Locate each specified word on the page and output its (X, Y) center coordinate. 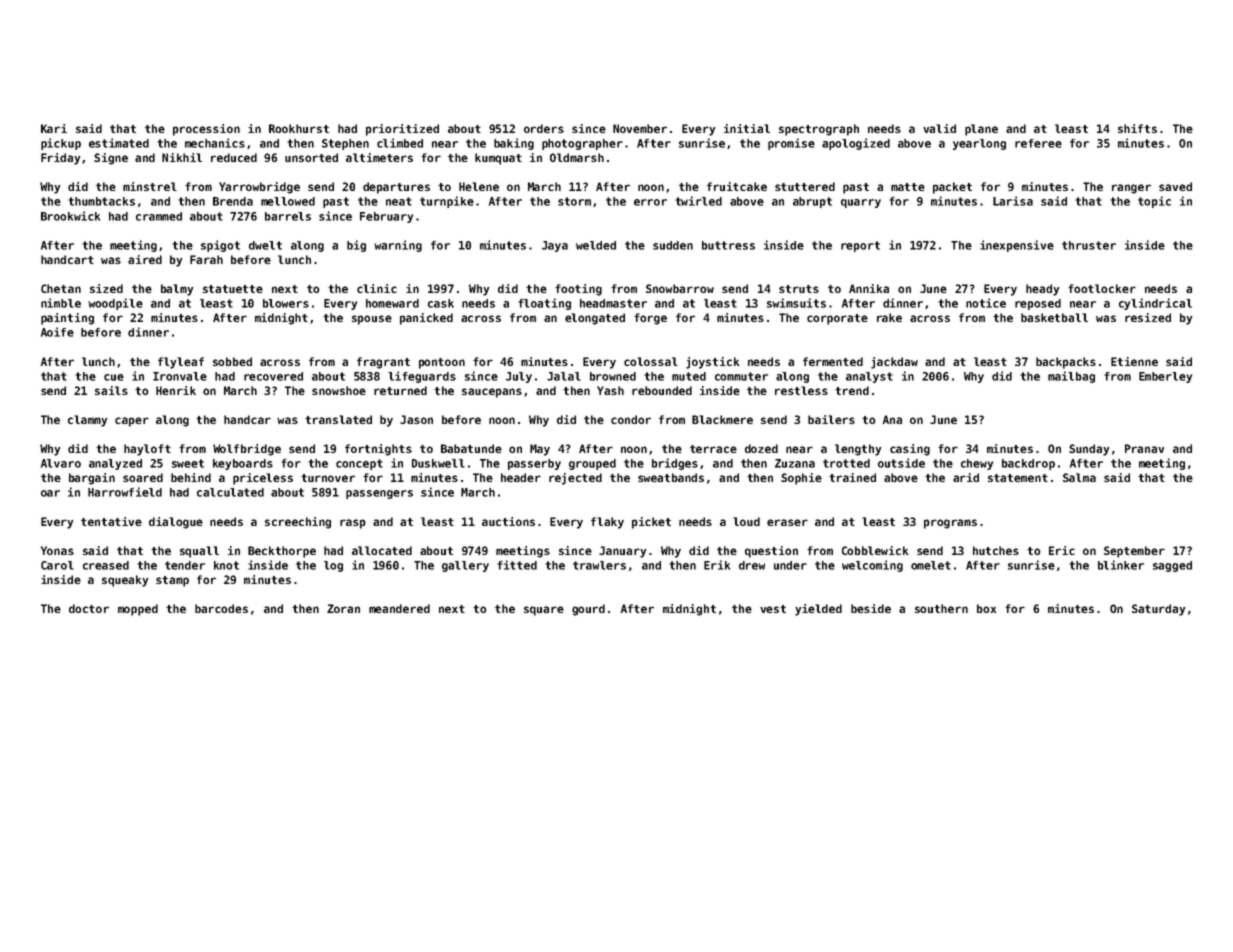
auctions (508, 521)
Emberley (1165, 377)
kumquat (498, 159)
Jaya (555, 246)
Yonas (57, 550)
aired (145, 259)
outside (901, 463)
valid (939, 128)
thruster (1089, 245)
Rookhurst (299, 128)
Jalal (564, 376)
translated (338, 419)
